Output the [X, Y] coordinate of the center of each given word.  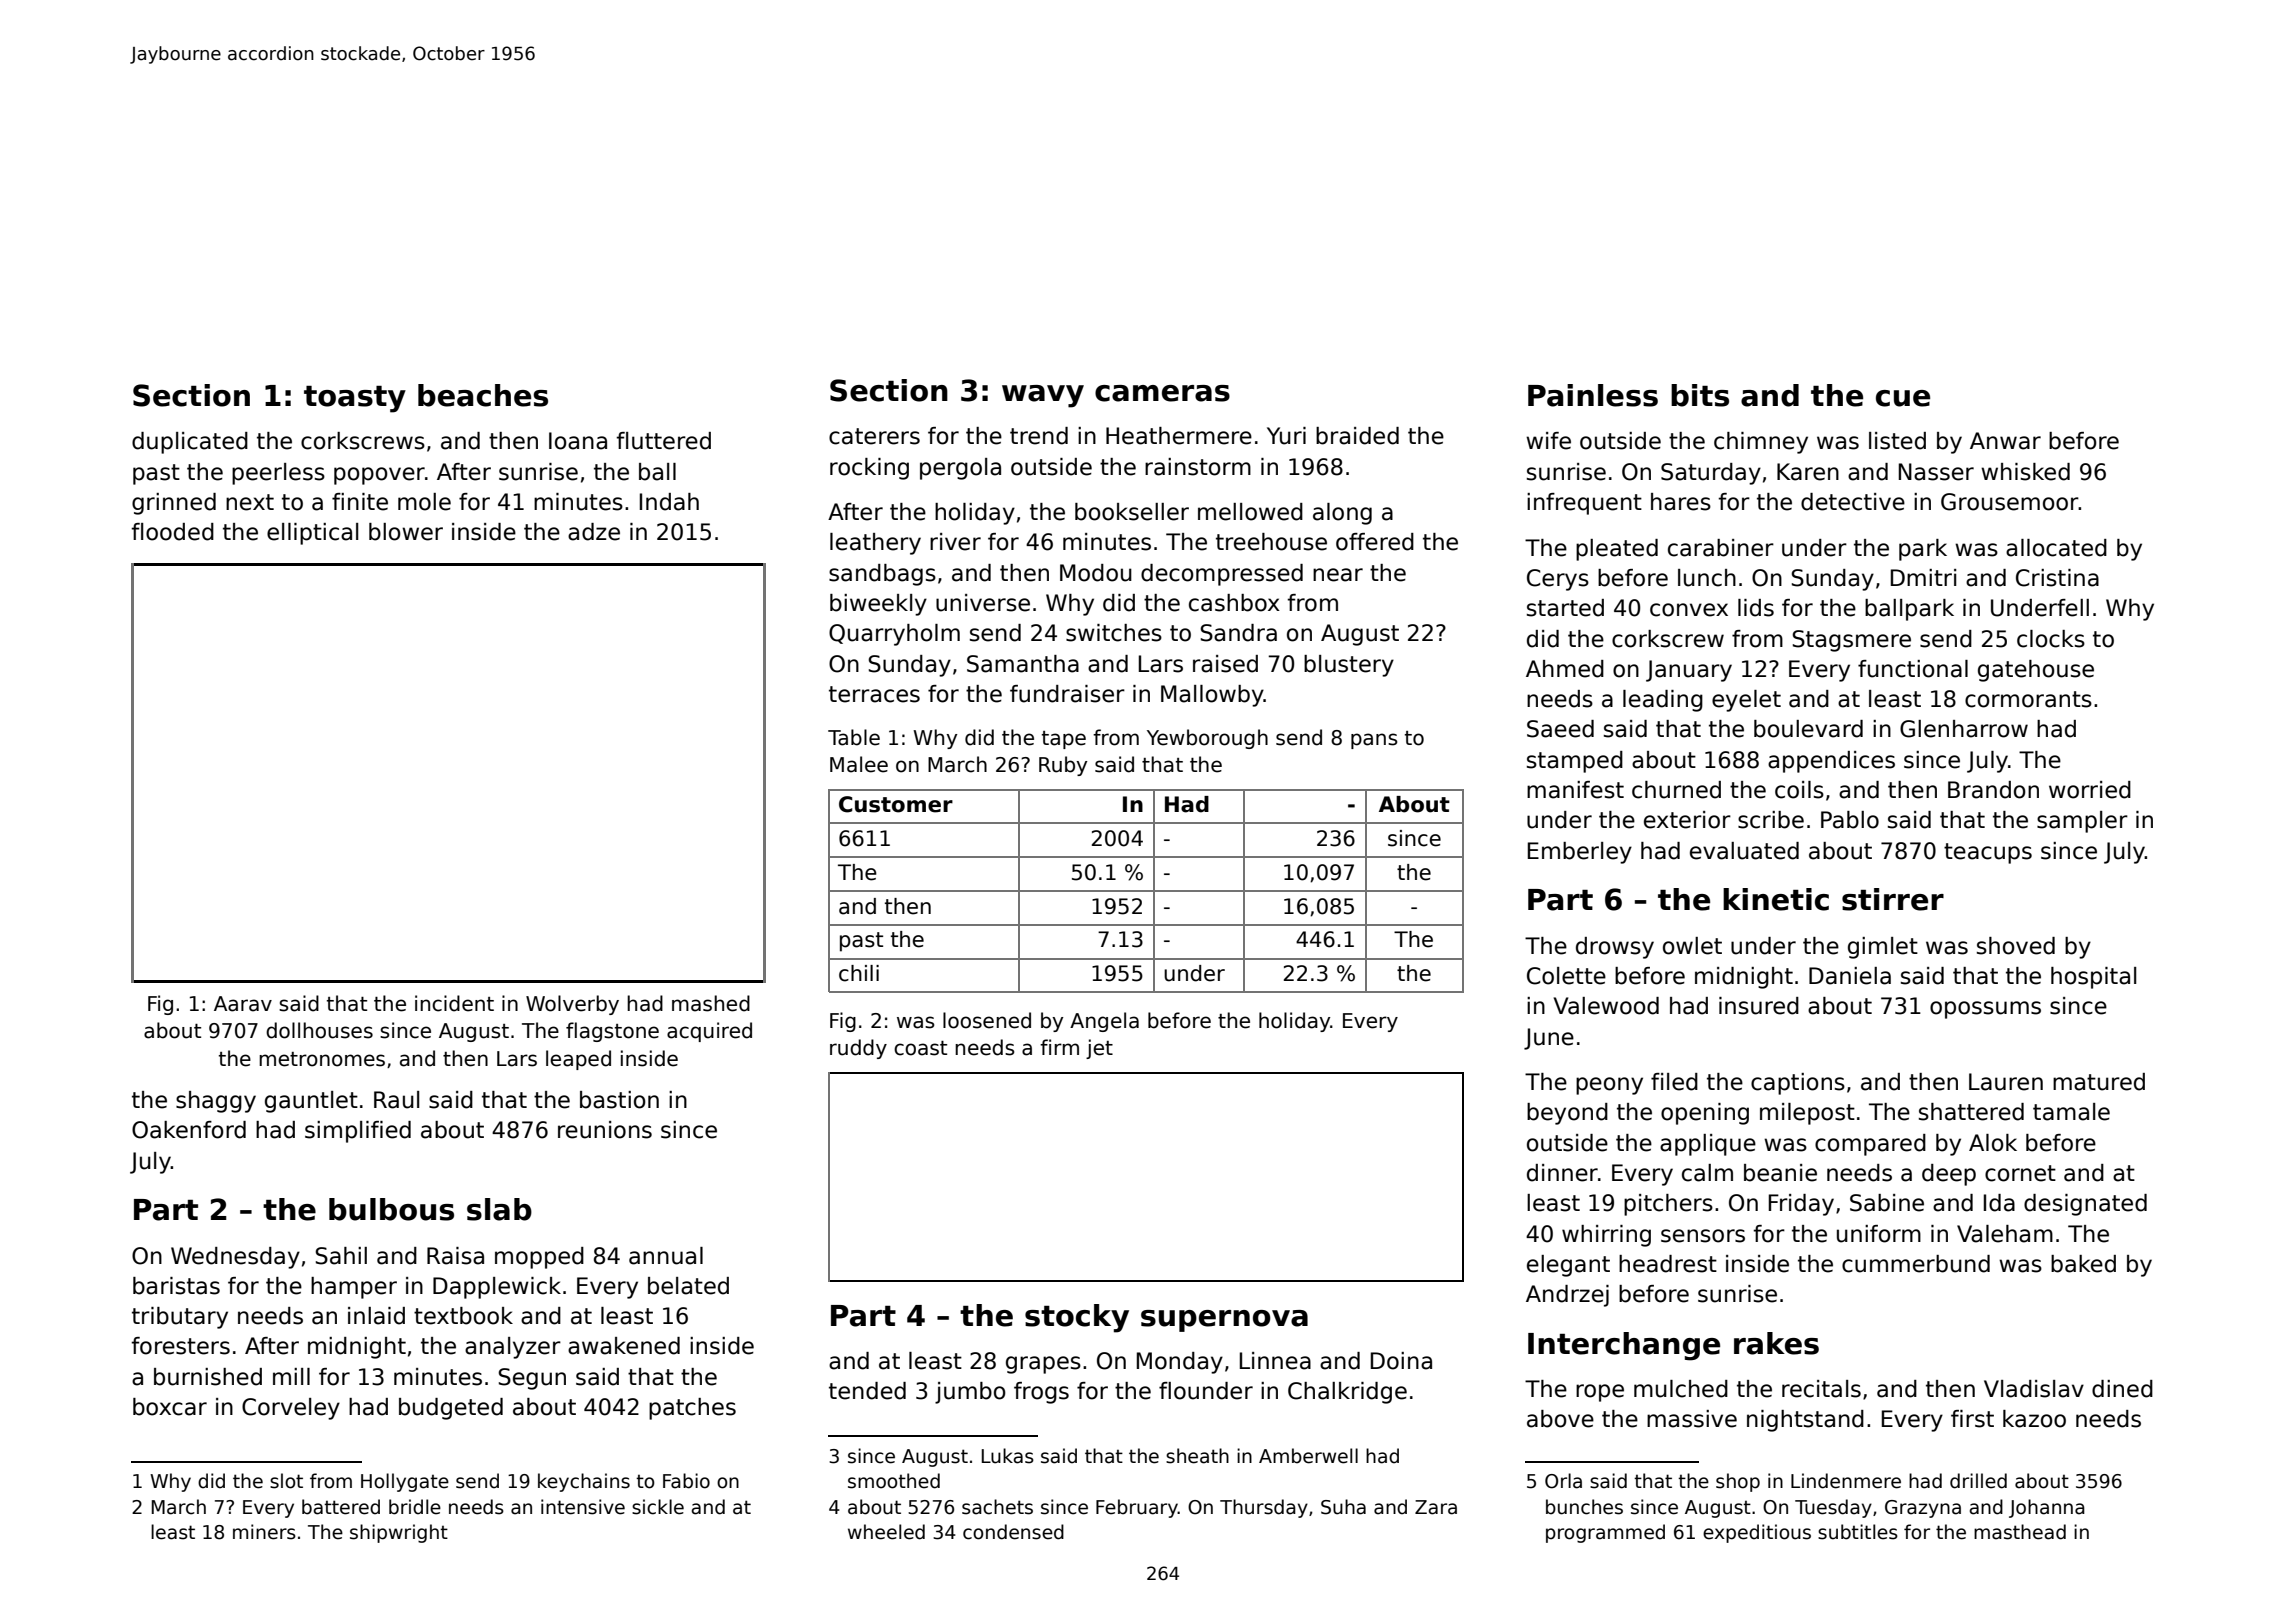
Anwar [2005, 441]
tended [867, 1391]
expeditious [1757, 1533]
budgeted [451, 1409]
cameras [1162, 393]
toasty [355, 399]
